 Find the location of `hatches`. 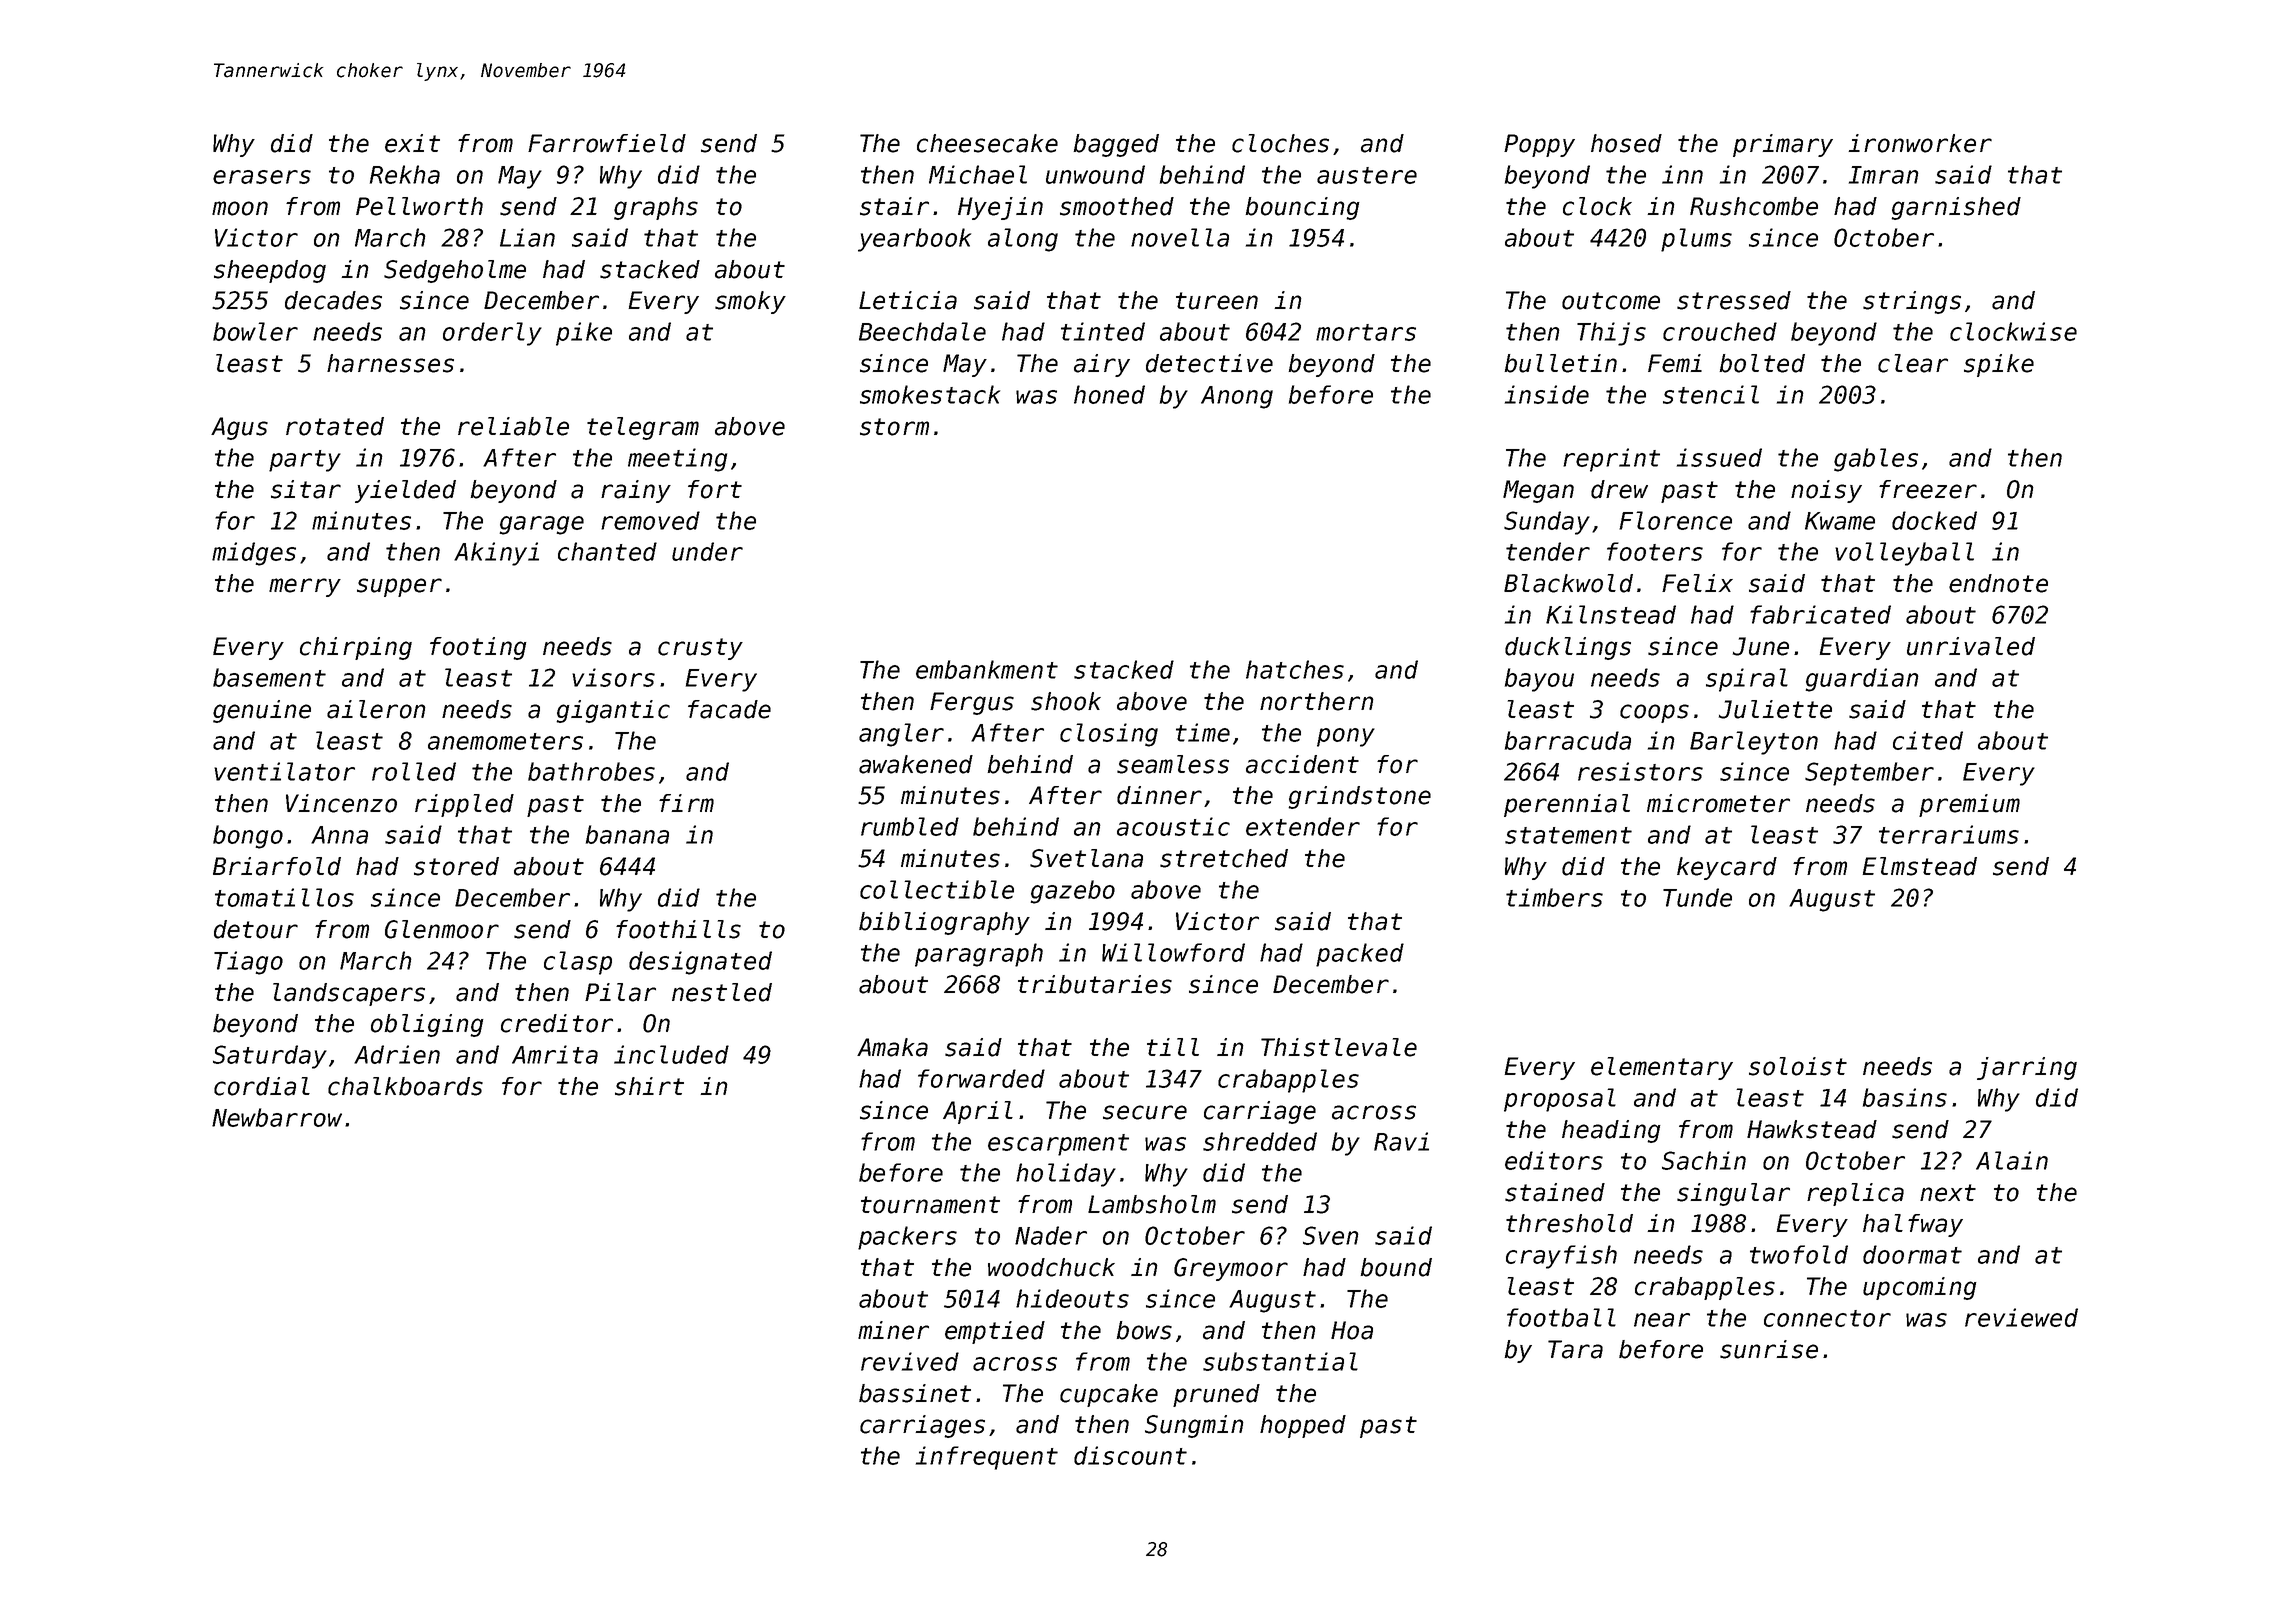

hatches is located at coordinates (1295, 669).
